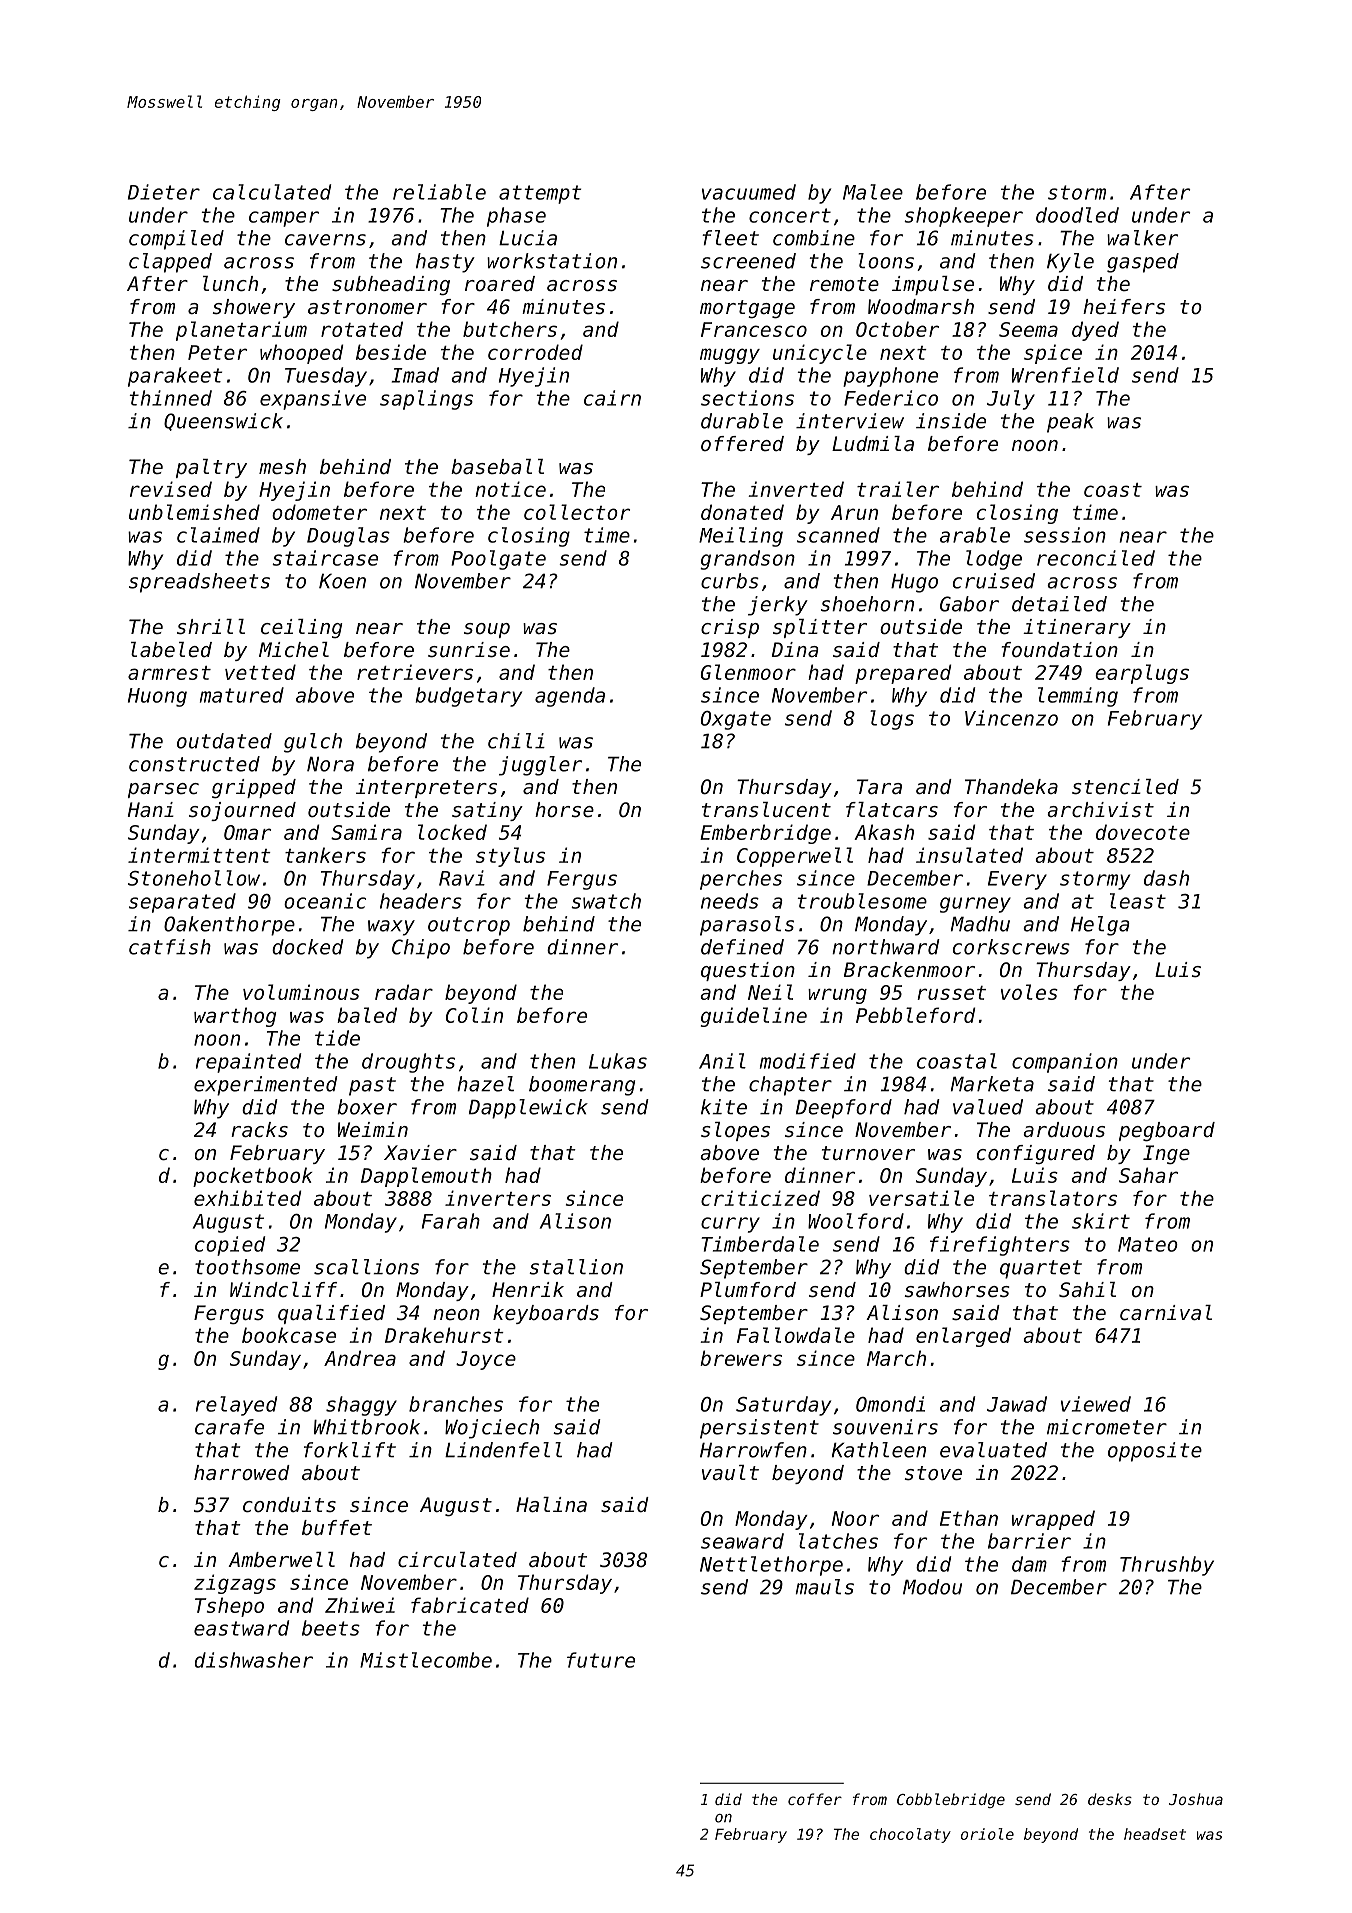 Image resolution: width=1352 pixels, height=1913 pixels. What do you see at coordinates (778, 606) in the screenshot?
I see `jerky` at bounding box center [778, 606].
